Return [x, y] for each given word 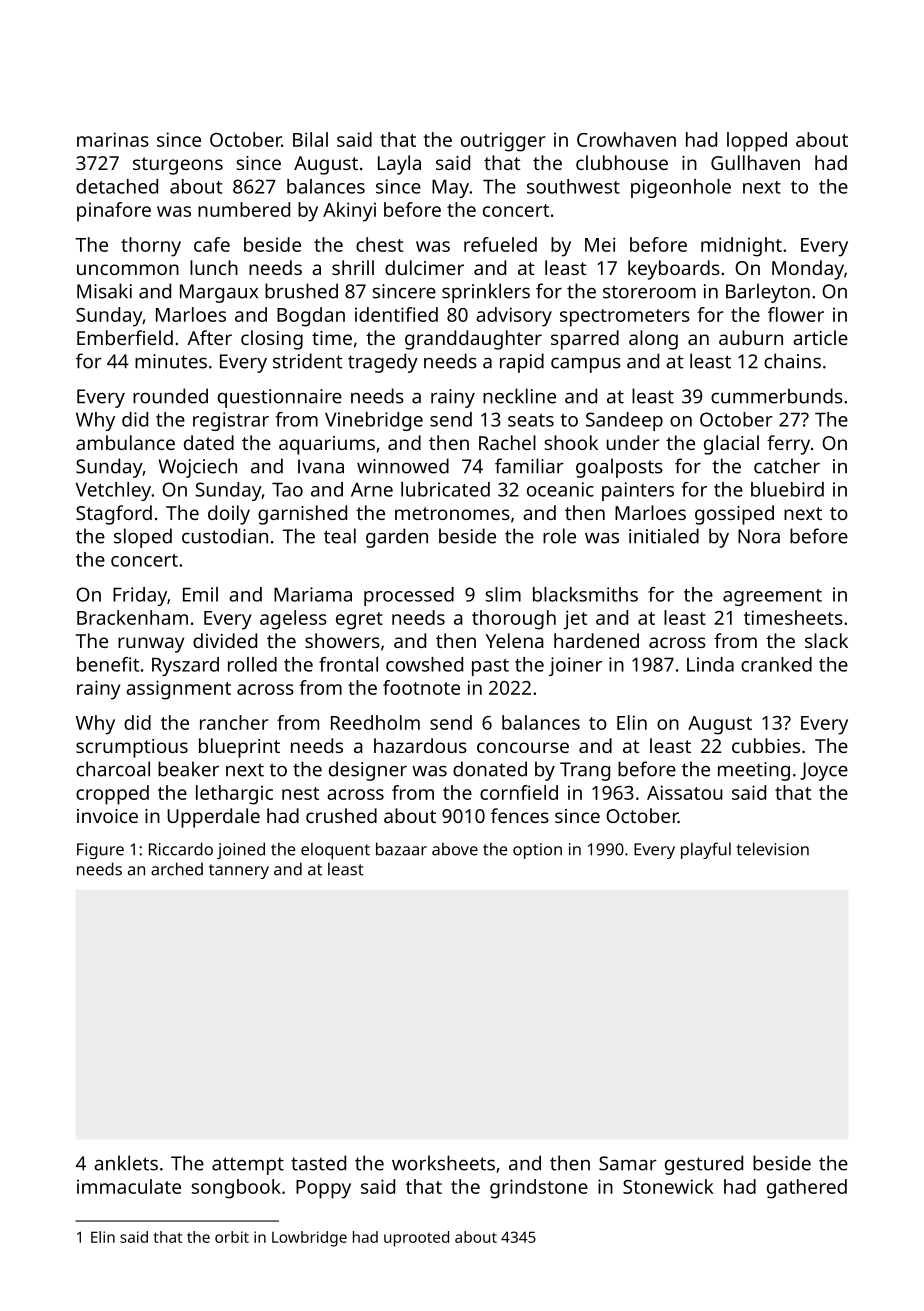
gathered [807, 1189]
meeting [754, 771]
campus [586, 365]
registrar [231, 421]
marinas [113, 139]
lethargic [234, 795]
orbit [232, 1237]
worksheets [443, 1163]
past [490, 667]
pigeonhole [681, 188]
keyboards [674, 270]
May [450, 188]
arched [177, 869]
